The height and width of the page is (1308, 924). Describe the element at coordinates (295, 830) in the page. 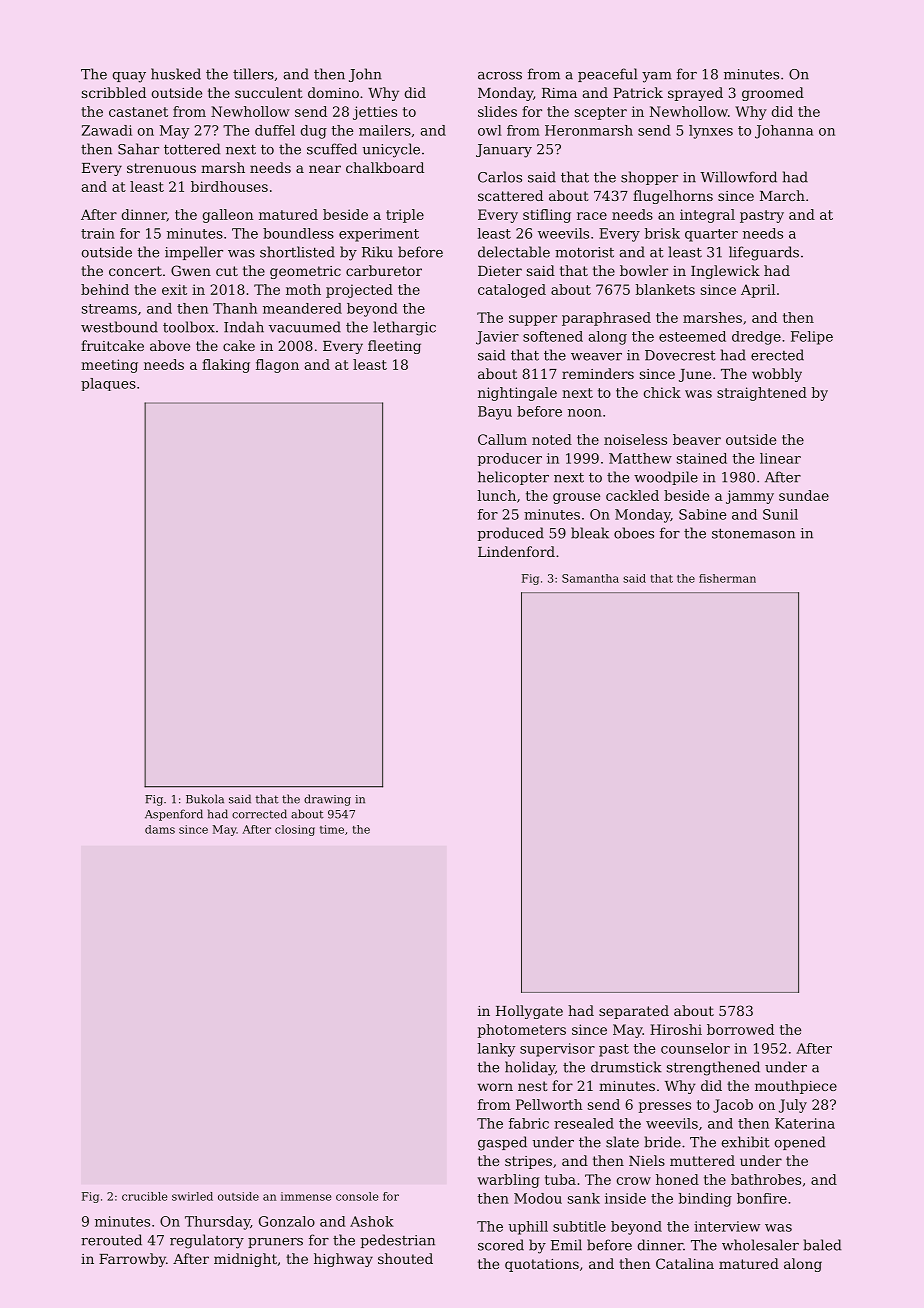

I see `closing` at that location.
